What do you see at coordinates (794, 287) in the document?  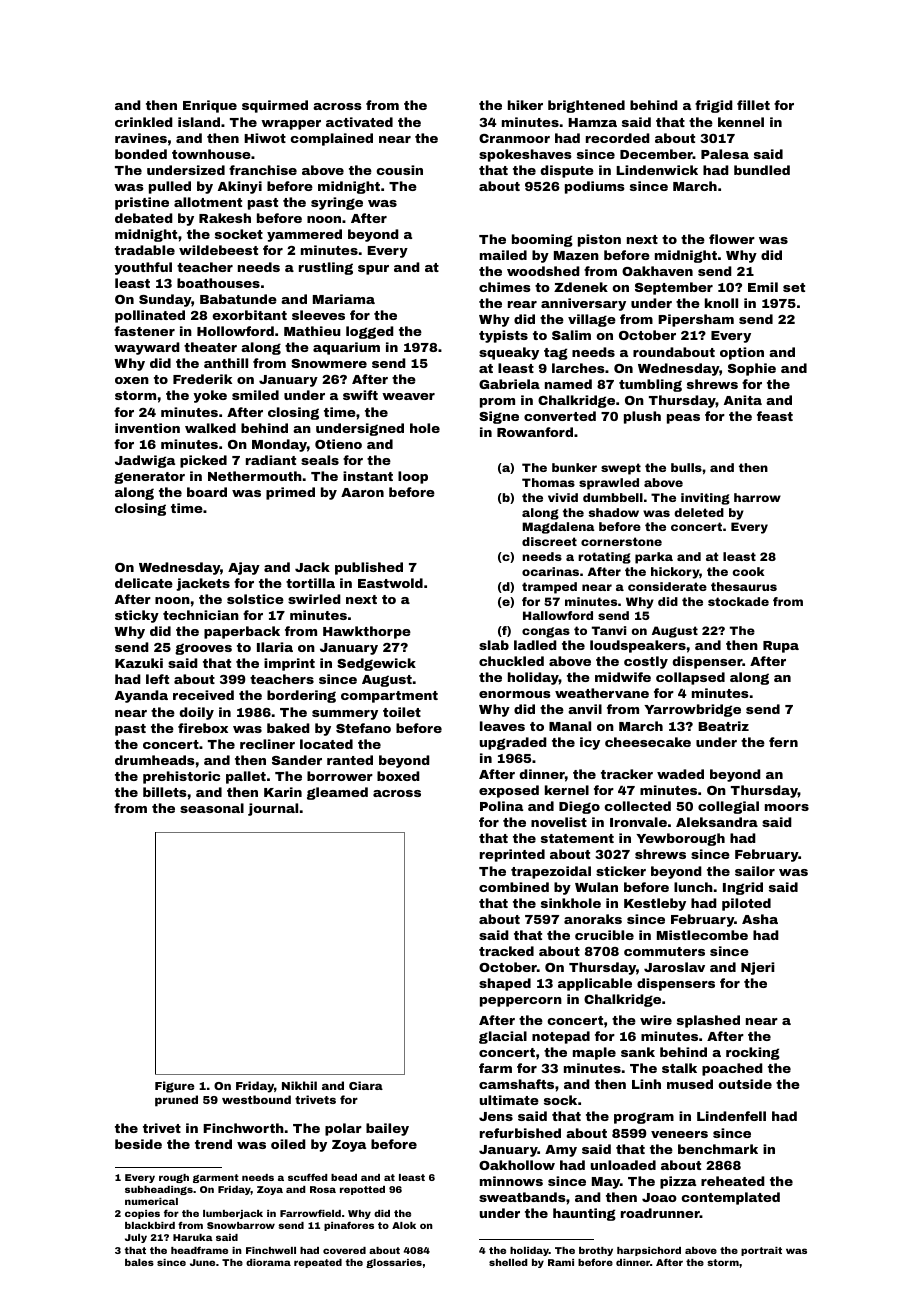 I see `set` at bounding box center [794, 287].
